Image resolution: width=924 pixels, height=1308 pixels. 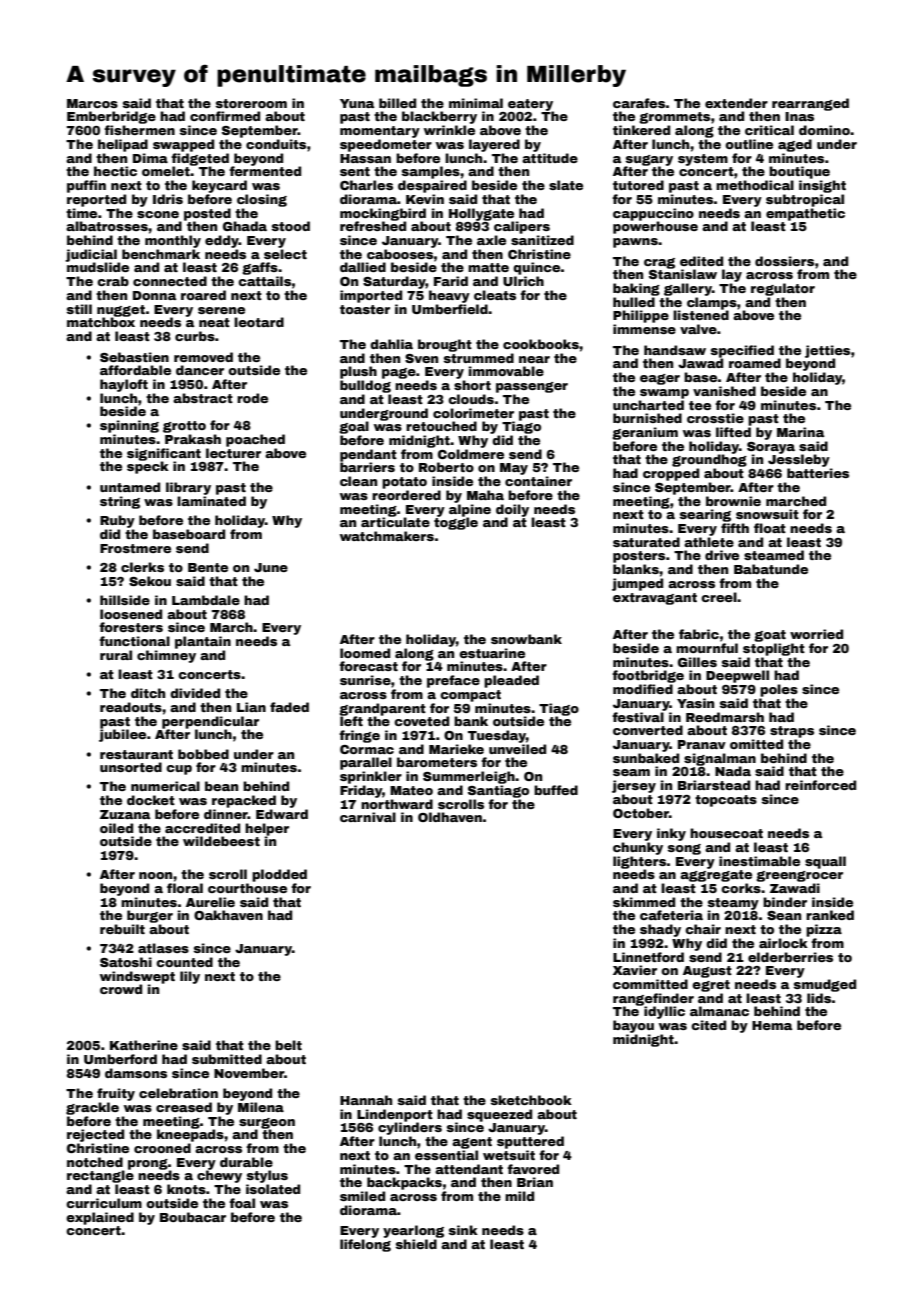 I want to click on grommets, so click(x=674, y=118).
